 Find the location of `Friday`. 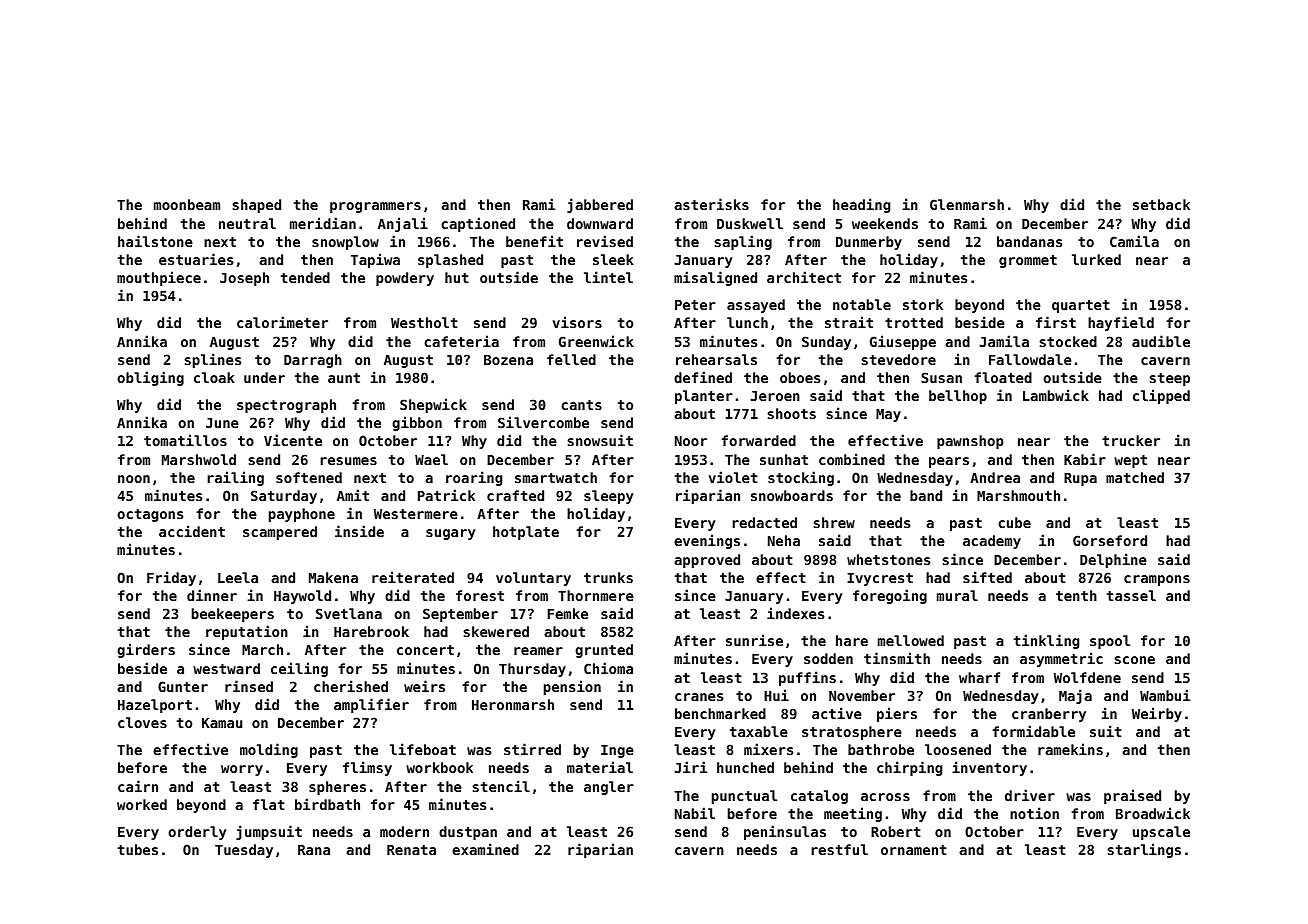

Friday is located at coordinates (171, 578).
